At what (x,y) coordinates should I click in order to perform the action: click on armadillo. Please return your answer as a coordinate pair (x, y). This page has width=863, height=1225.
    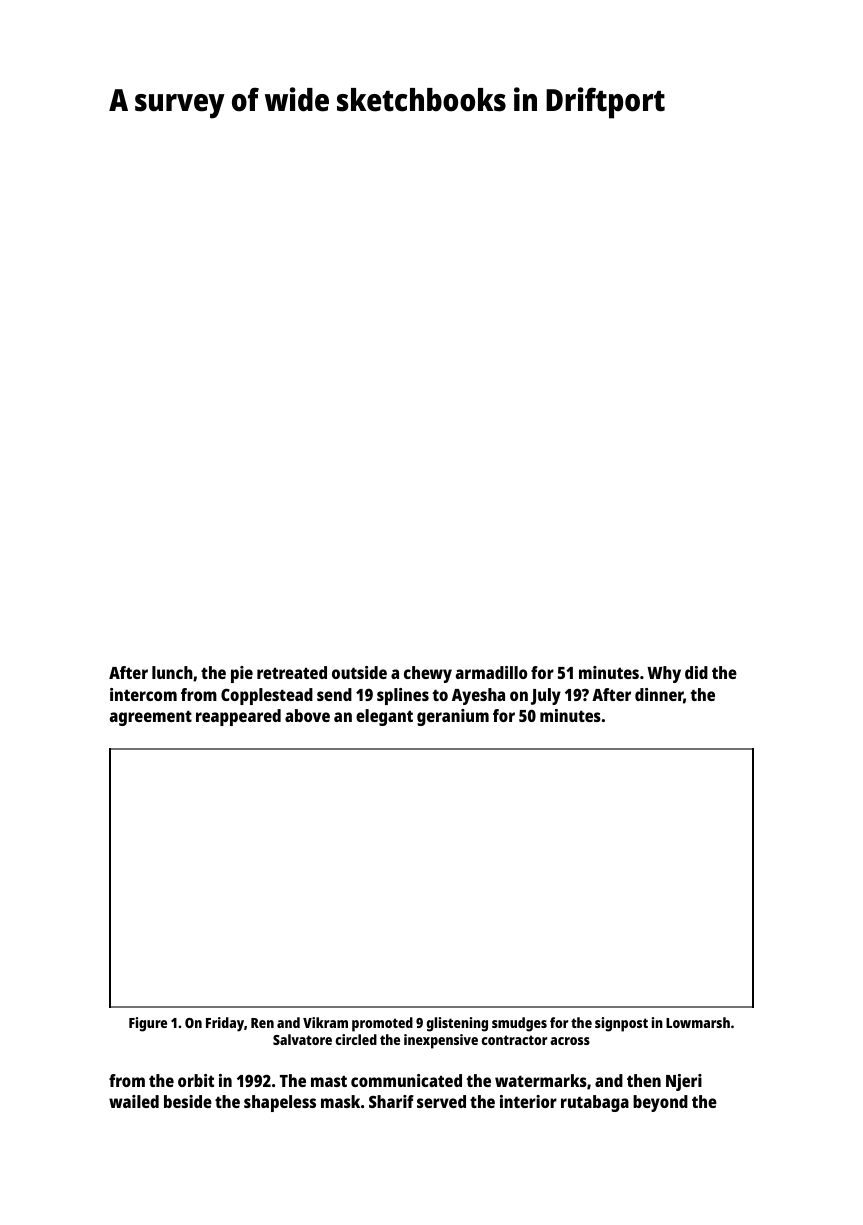
    Looking at the image, I should click on (491, 672).
